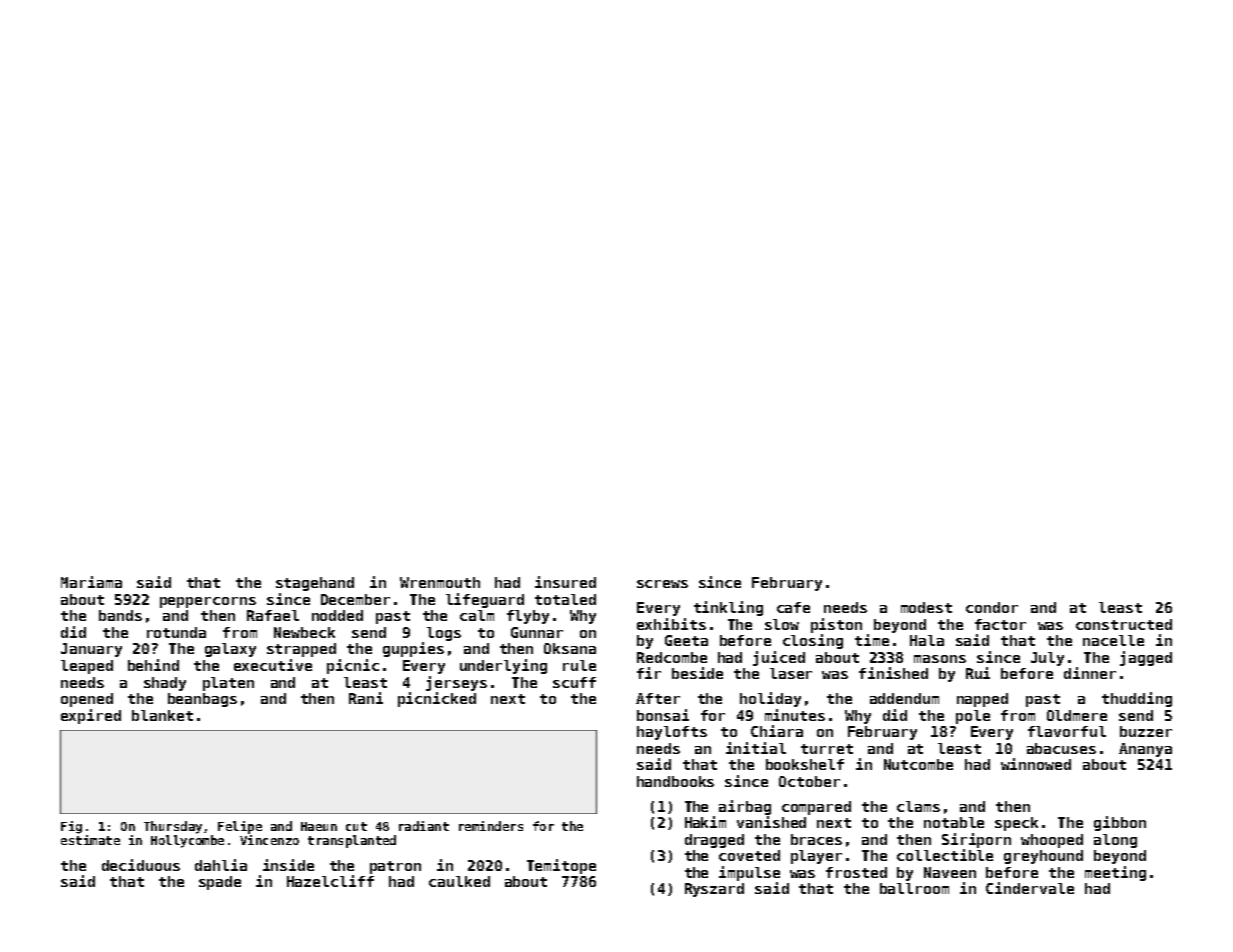 This screenshot has width=1233, height=952. Describe the element at coordinates (485, 600) in the screenshot. I see `lifeguard` at that location.
